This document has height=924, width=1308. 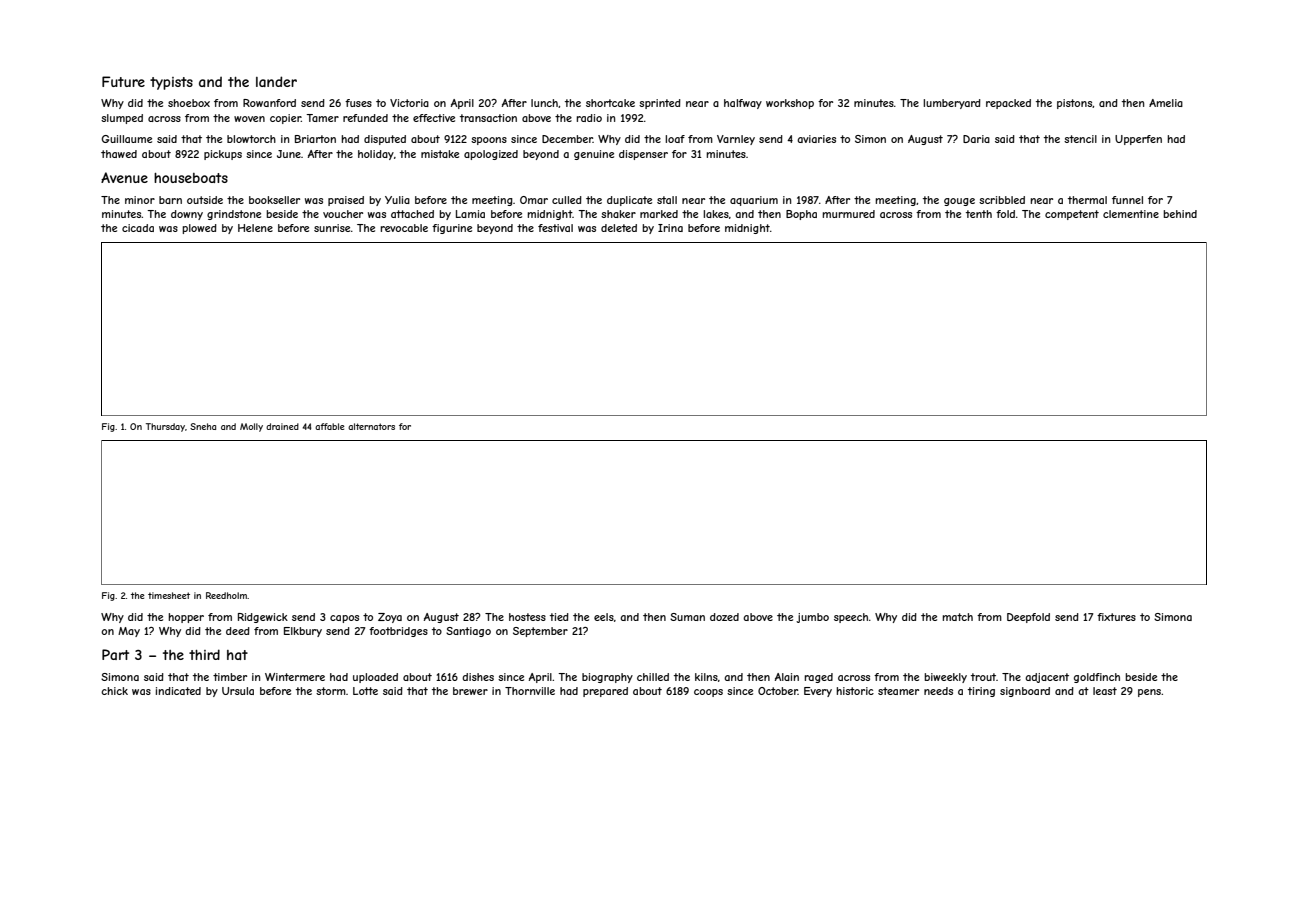 I want to click on fixtures, so click(x=1116, y=617).
